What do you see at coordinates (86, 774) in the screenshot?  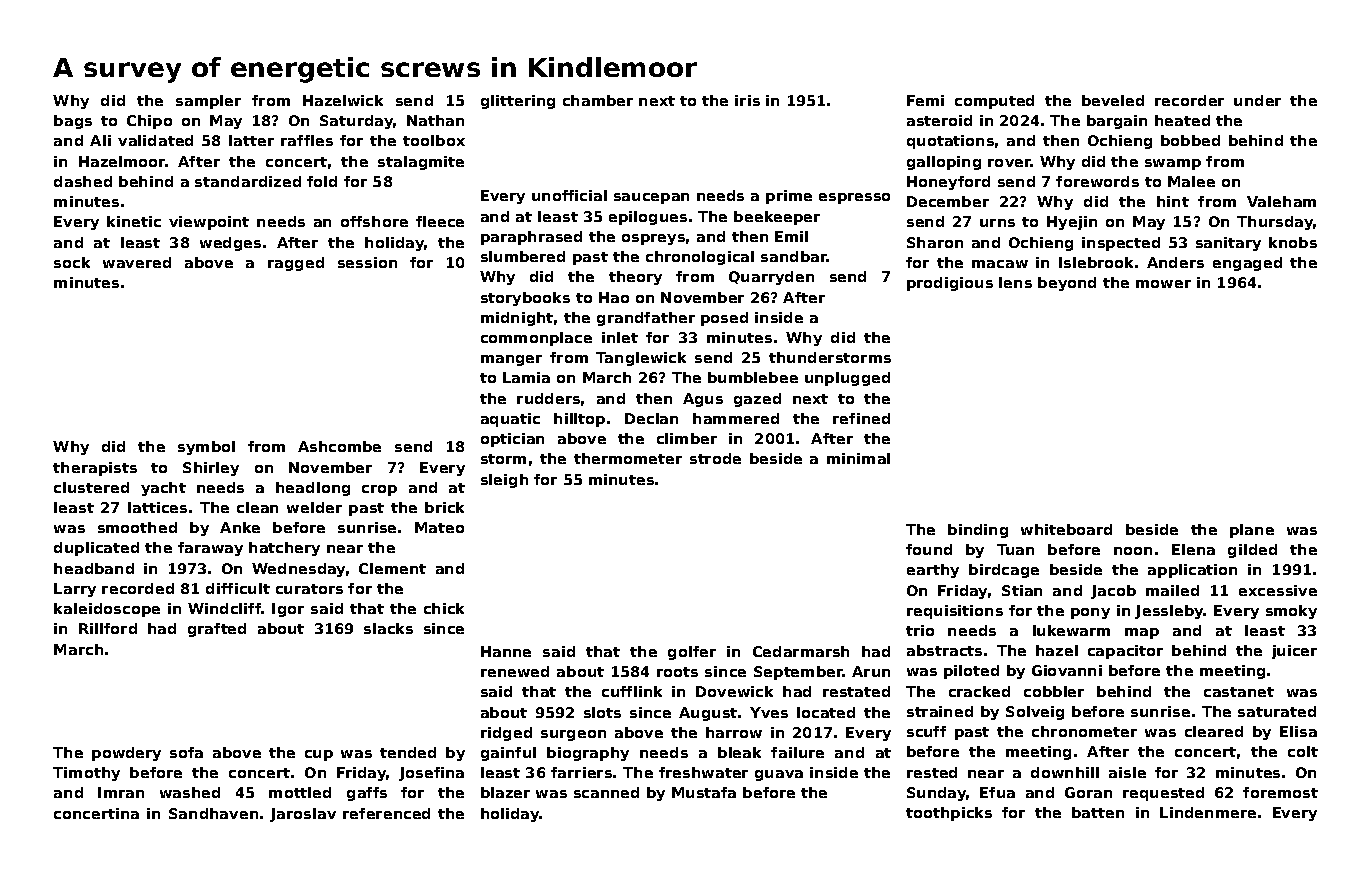 I see `Timothy` at bounding box center [86, 774].
